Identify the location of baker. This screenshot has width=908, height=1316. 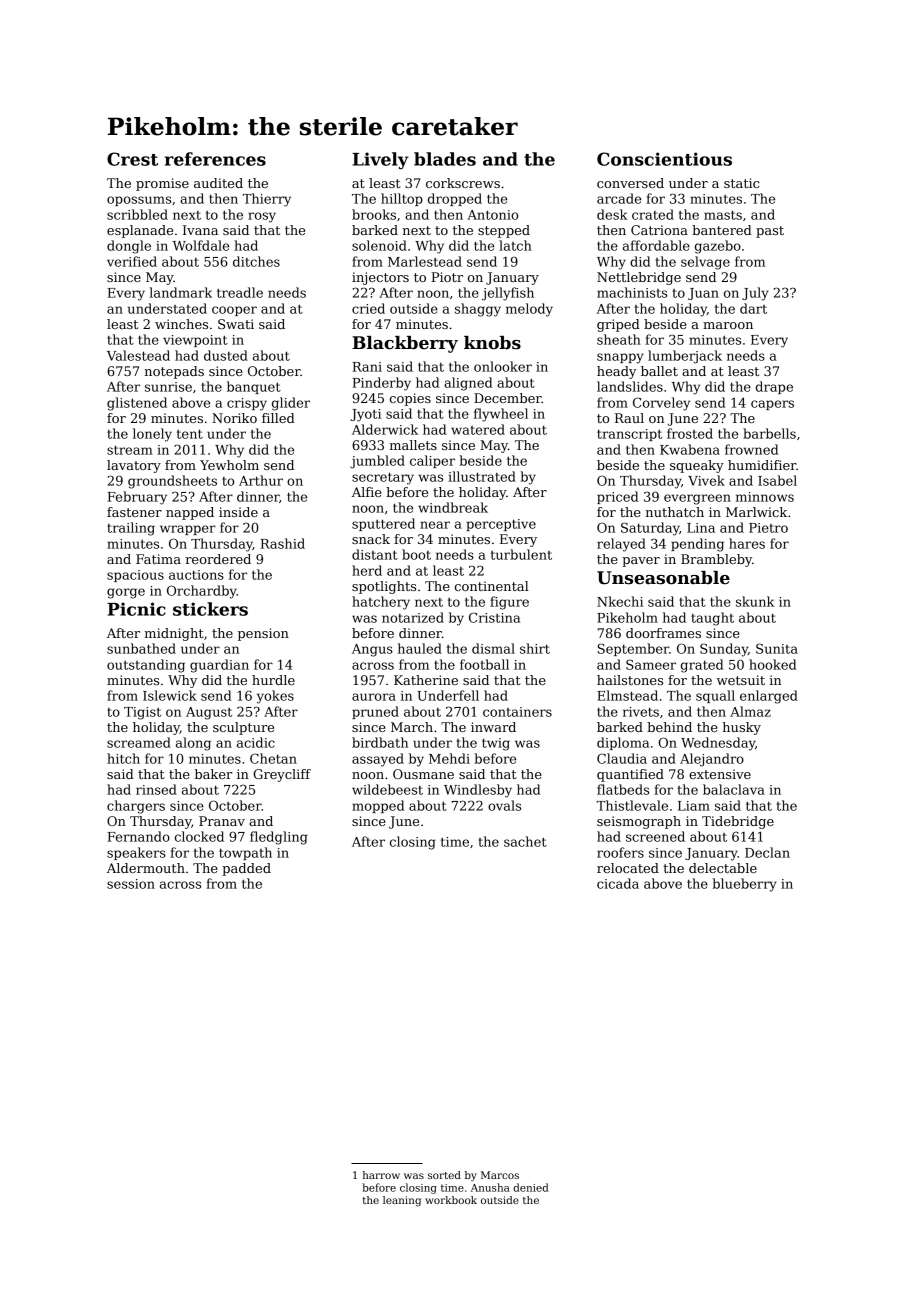
(213, 774).
